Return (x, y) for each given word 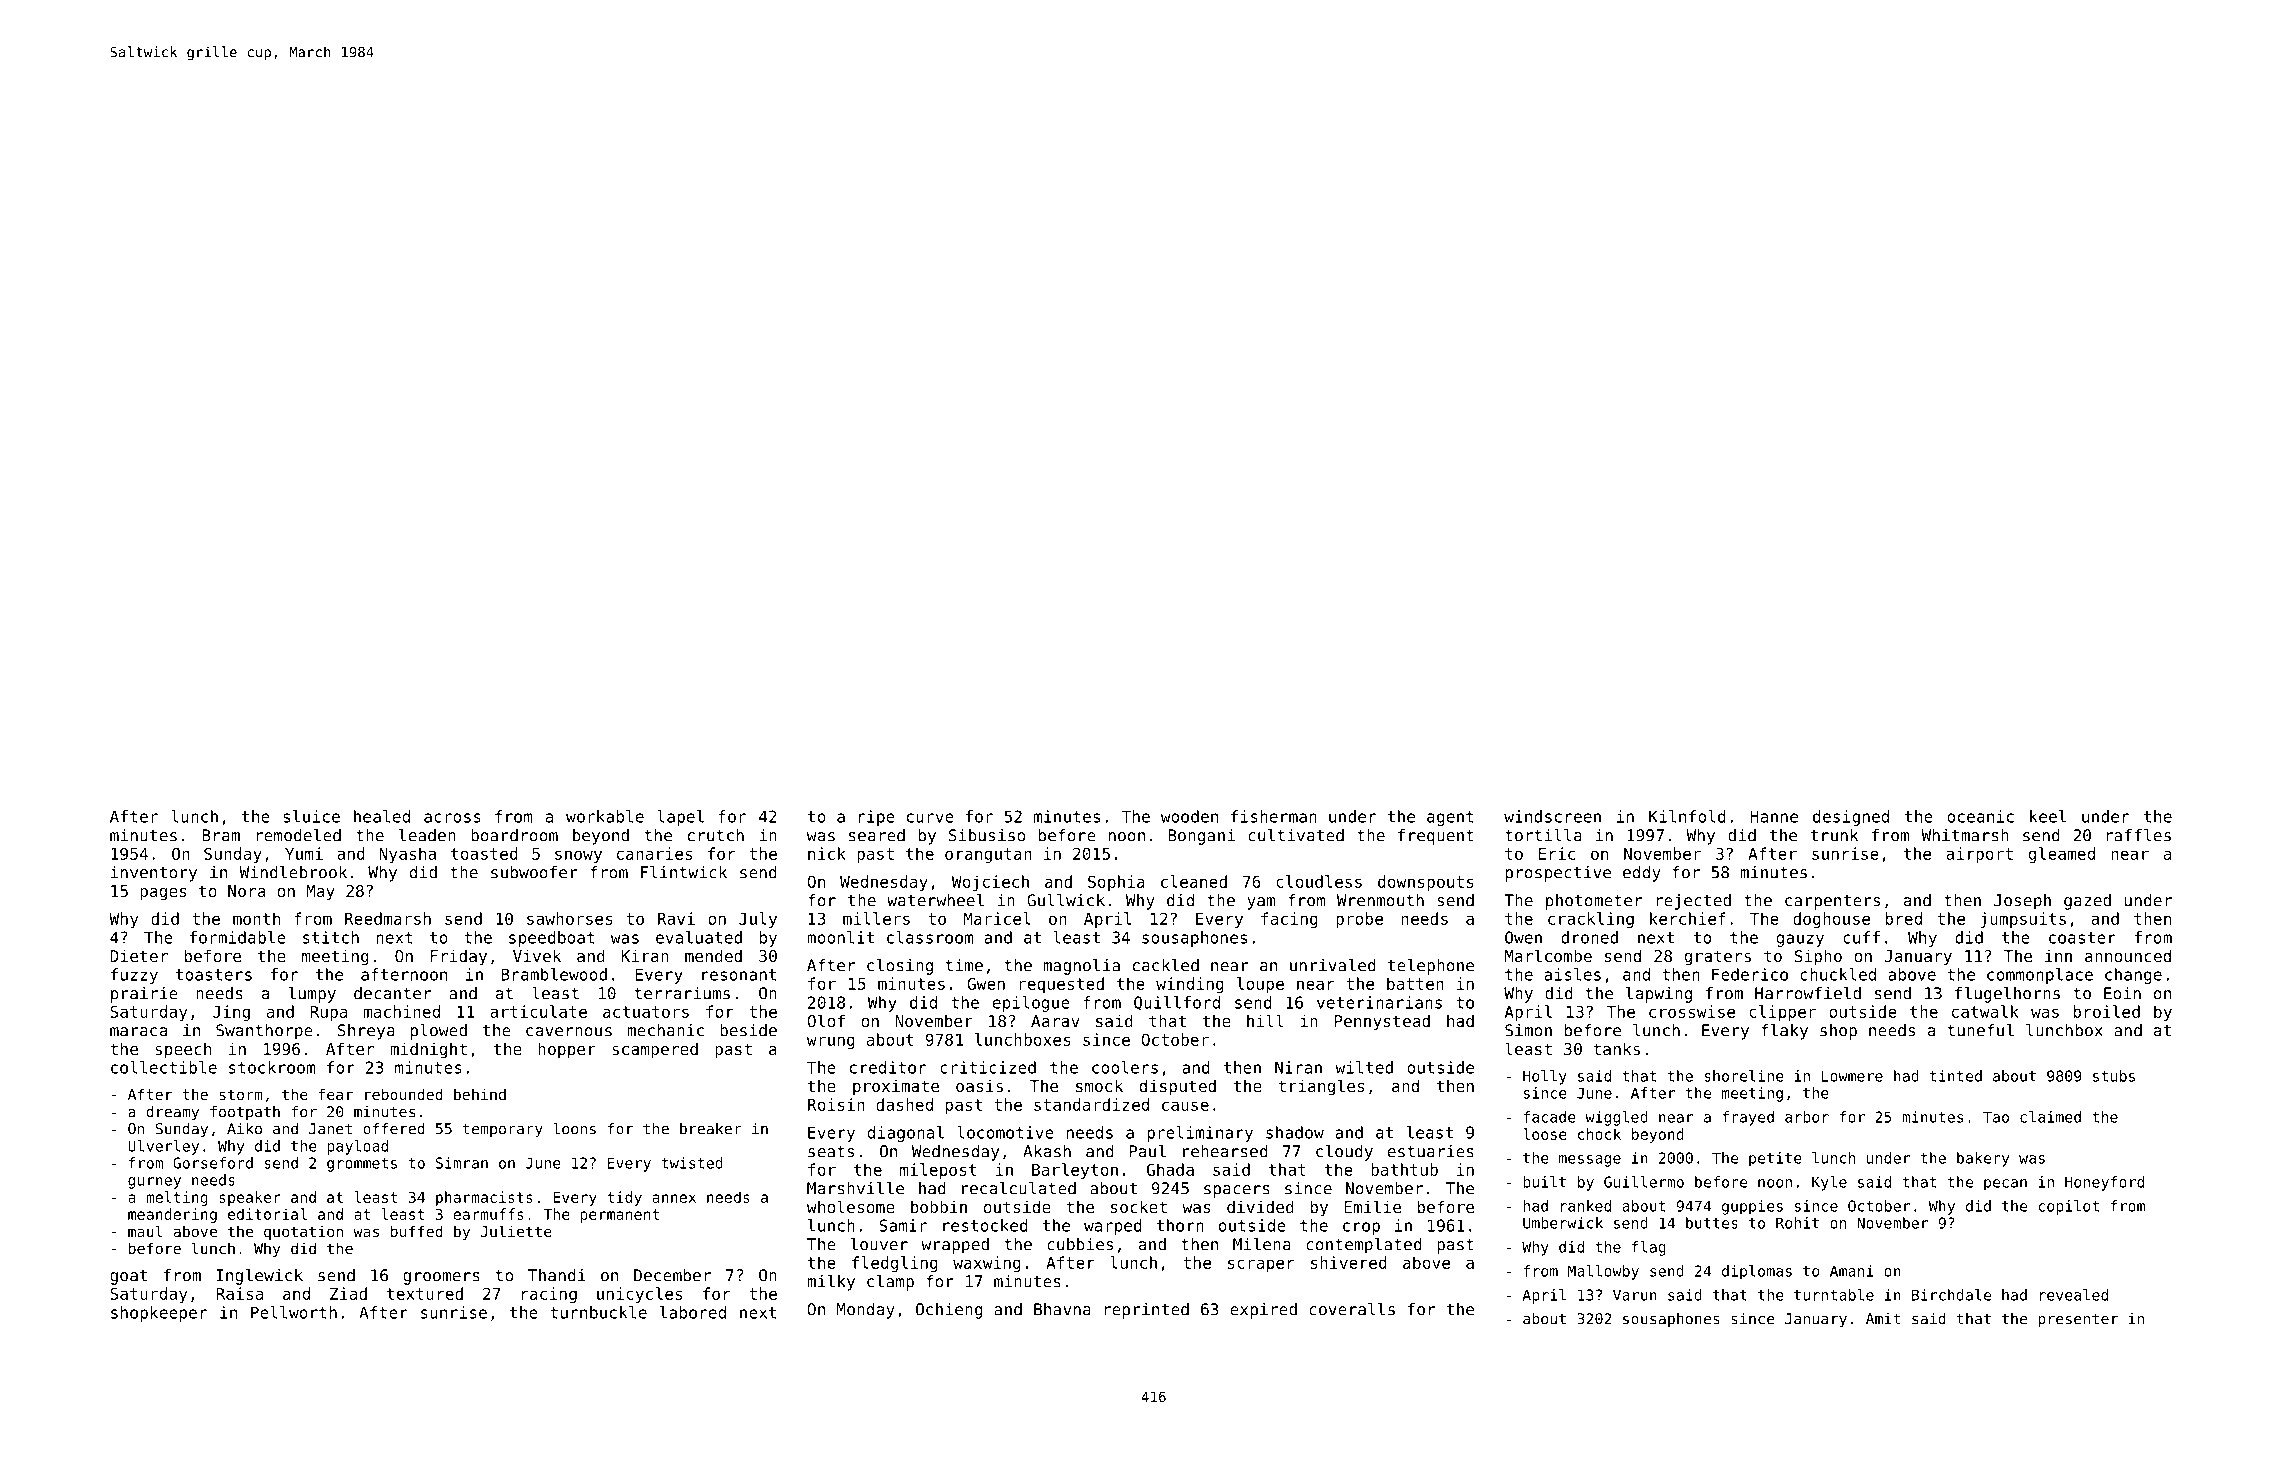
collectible (164, 1067)
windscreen (1552, 816)
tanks (1616, 1048)
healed (382, 816)
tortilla (1543, 835)
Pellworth (294, 1312)
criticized (988, 1067)
